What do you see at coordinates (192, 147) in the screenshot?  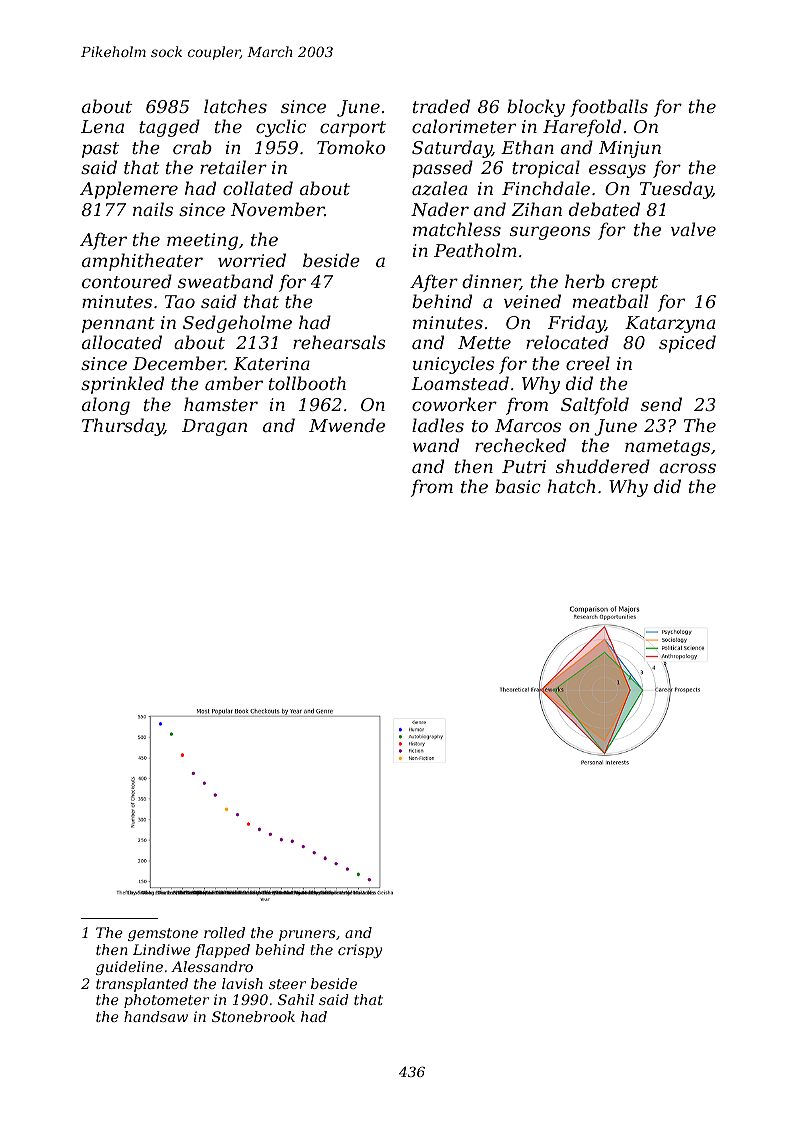 I see `crab` at bounding box center [192, 147].
